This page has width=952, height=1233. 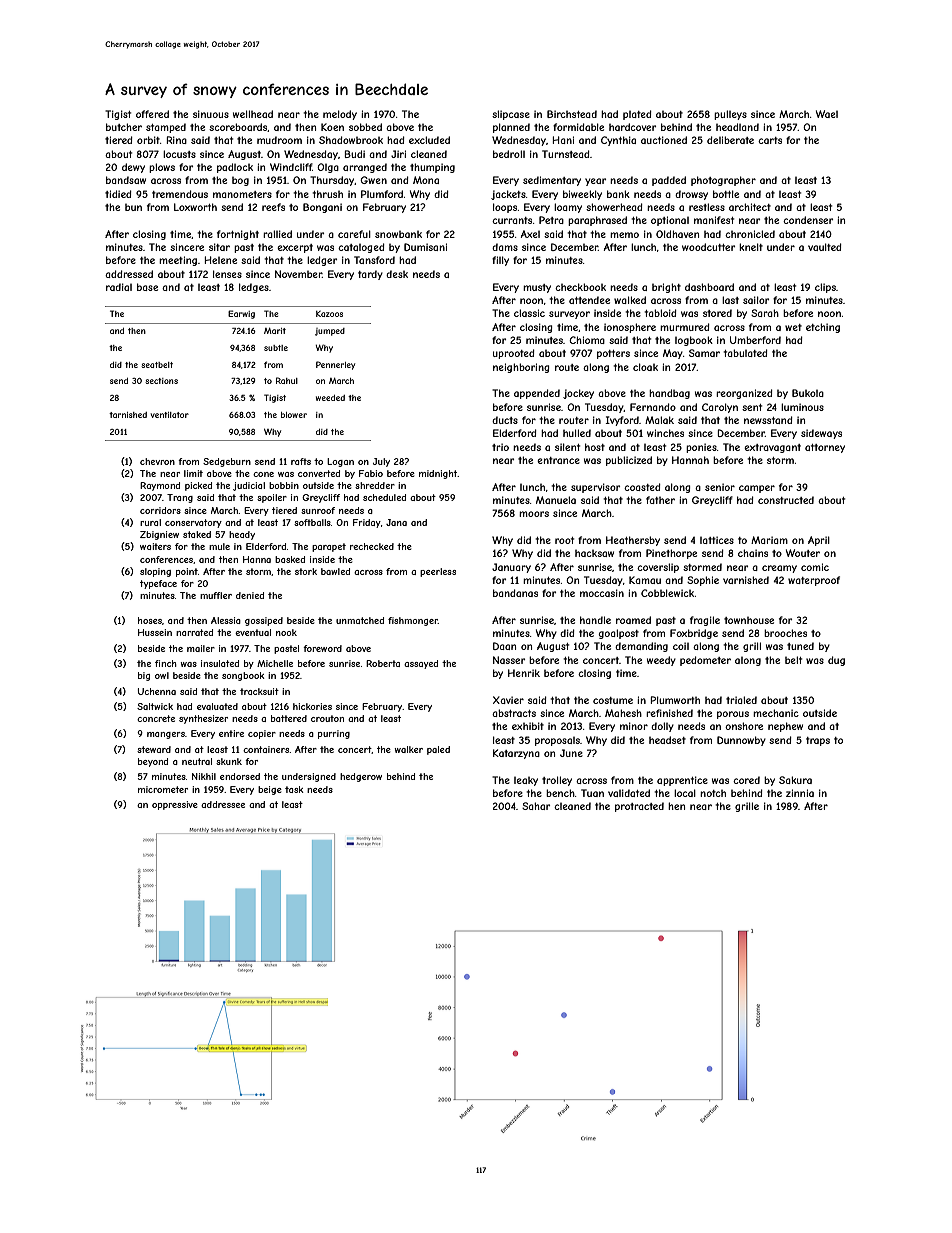 What do you see at coordinates (572, 114) in the page?
I see `Birchstead` at bounding box center [572, 114].
